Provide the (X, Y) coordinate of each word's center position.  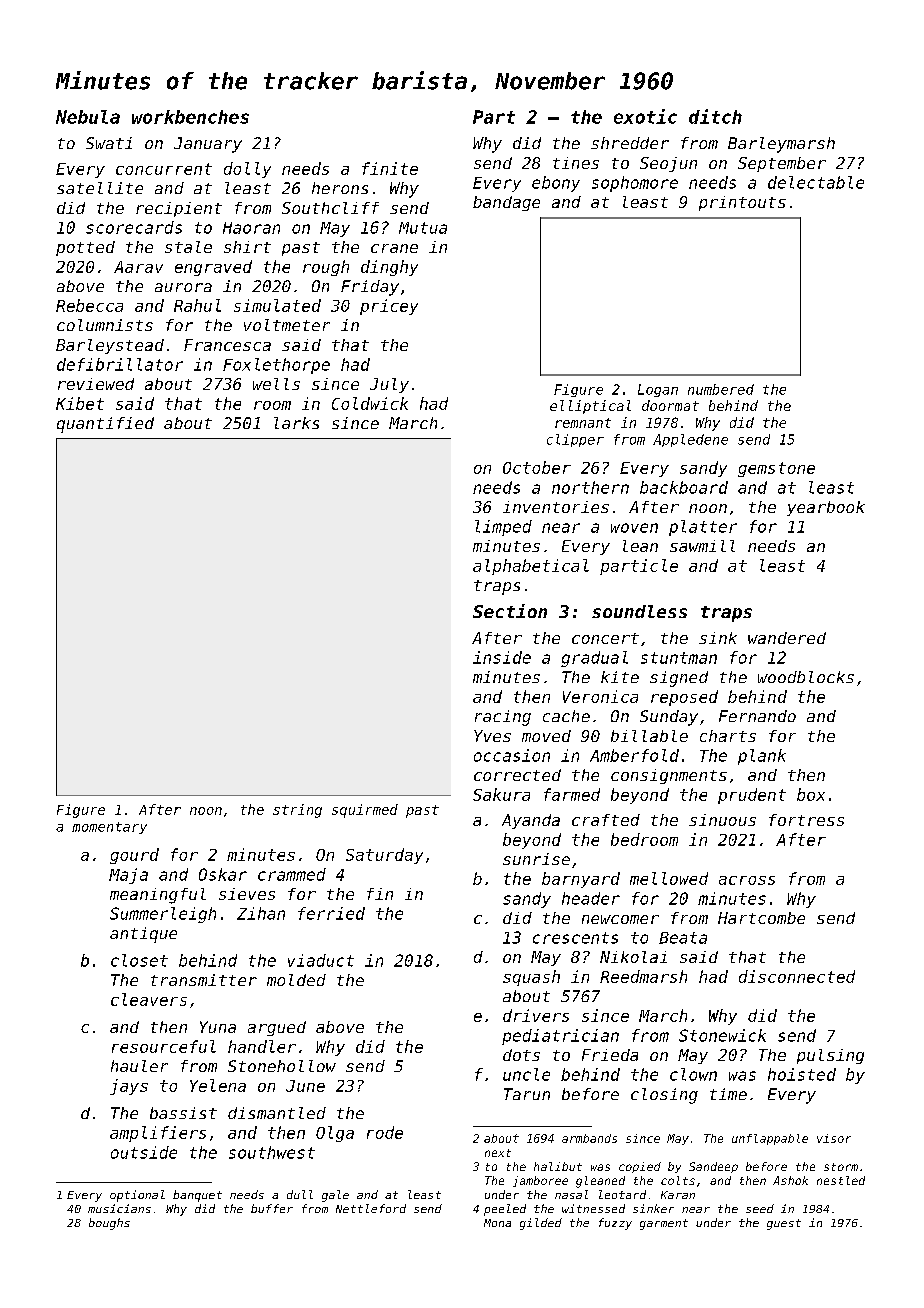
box (811, 794)
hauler (139, 1066)
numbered (721, 389)
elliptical (590, 407)
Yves (492, 736)
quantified (105, 425)
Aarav (138, 267)
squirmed (365, 811)
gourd (134, 856)
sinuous (722, 820)
